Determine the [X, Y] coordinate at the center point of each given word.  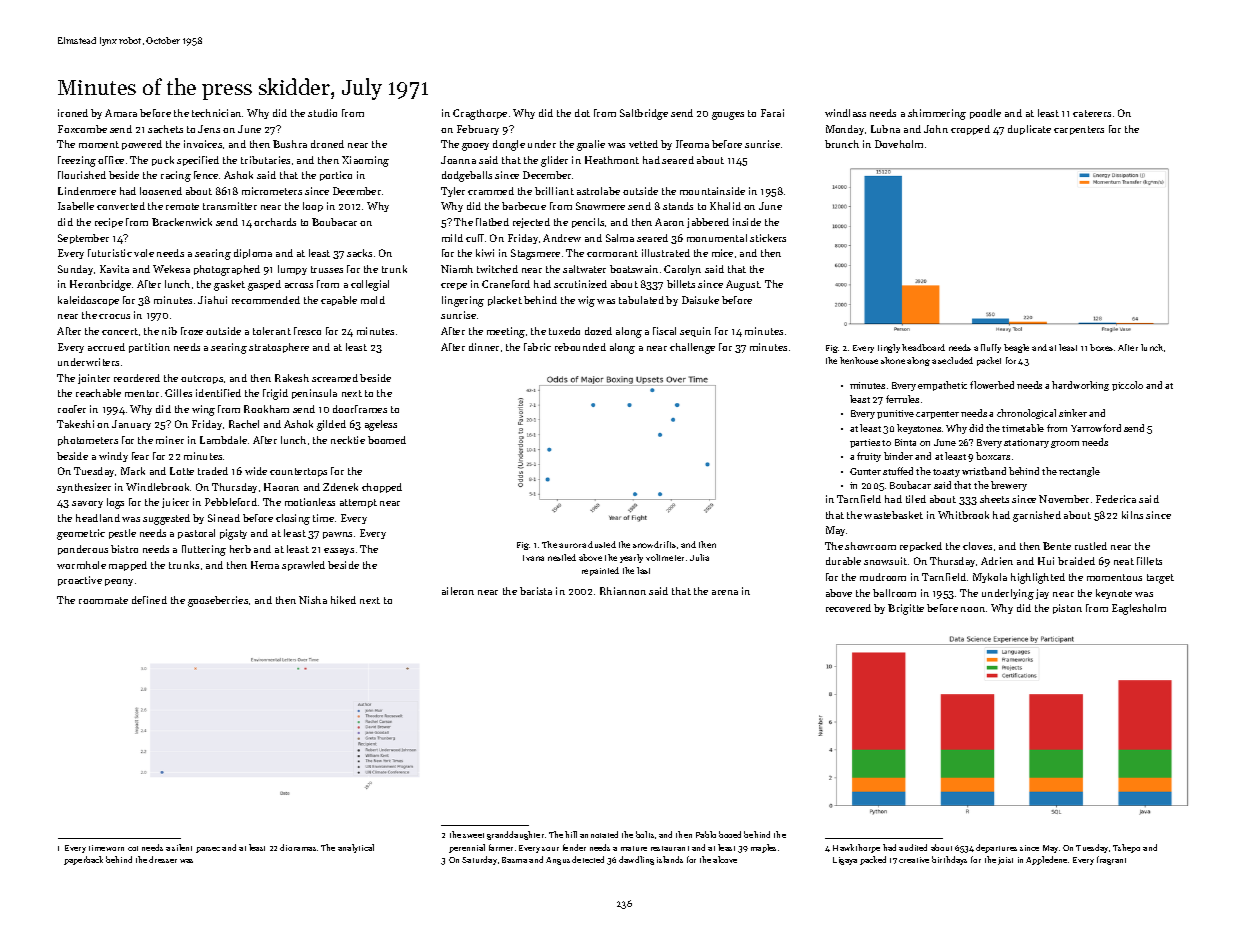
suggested [166, 519]
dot [582, 113]
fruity [869, 457]
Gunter [865, 471]
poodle [985, 114]
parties [865, 443]
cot [133, 848]
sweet [473, 835]
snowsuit [885, 561]
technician [216, 113]
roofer [72, 409]
